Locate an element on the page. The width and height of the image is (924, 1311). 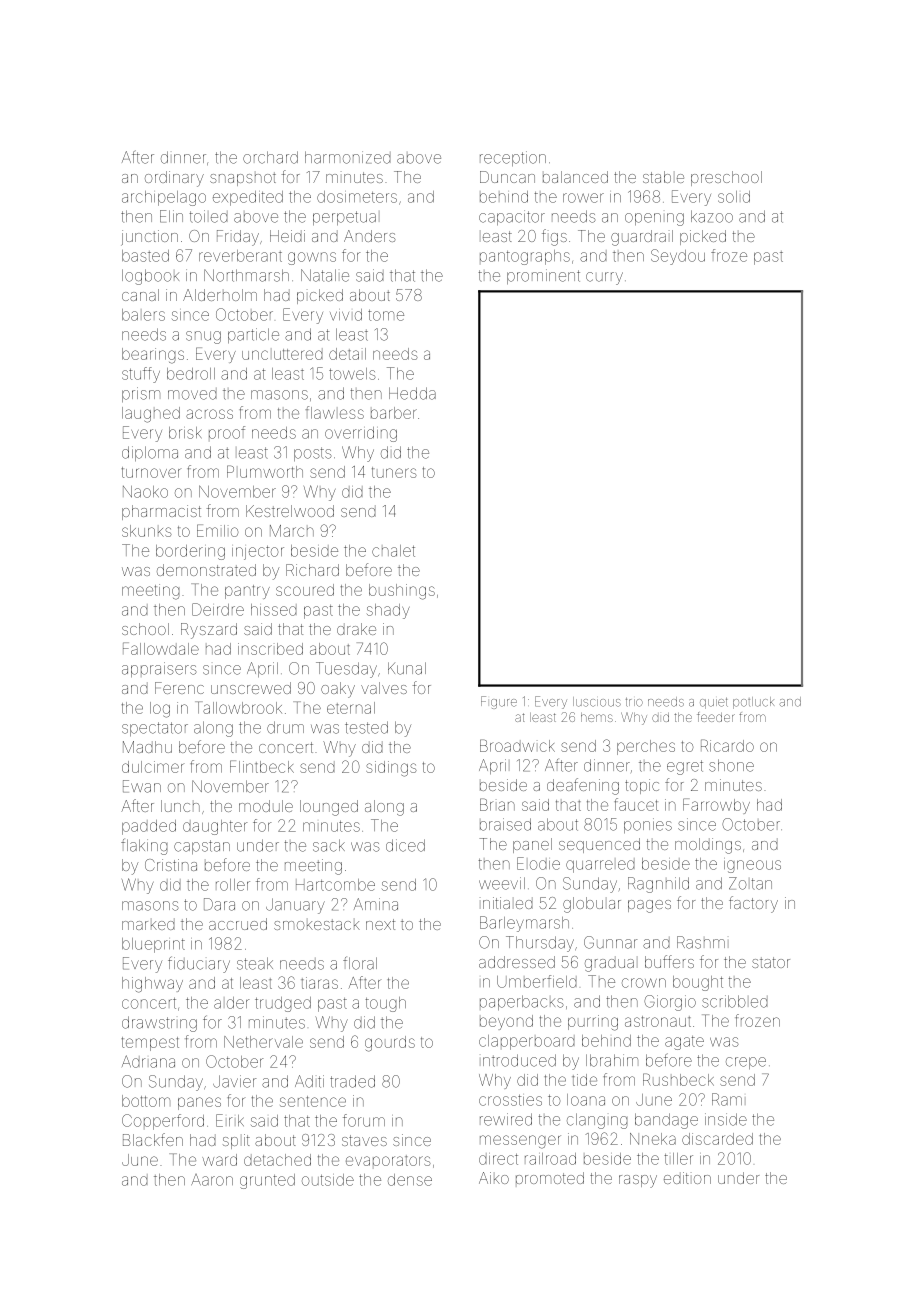
reception is located at coordinates (513, 158).
